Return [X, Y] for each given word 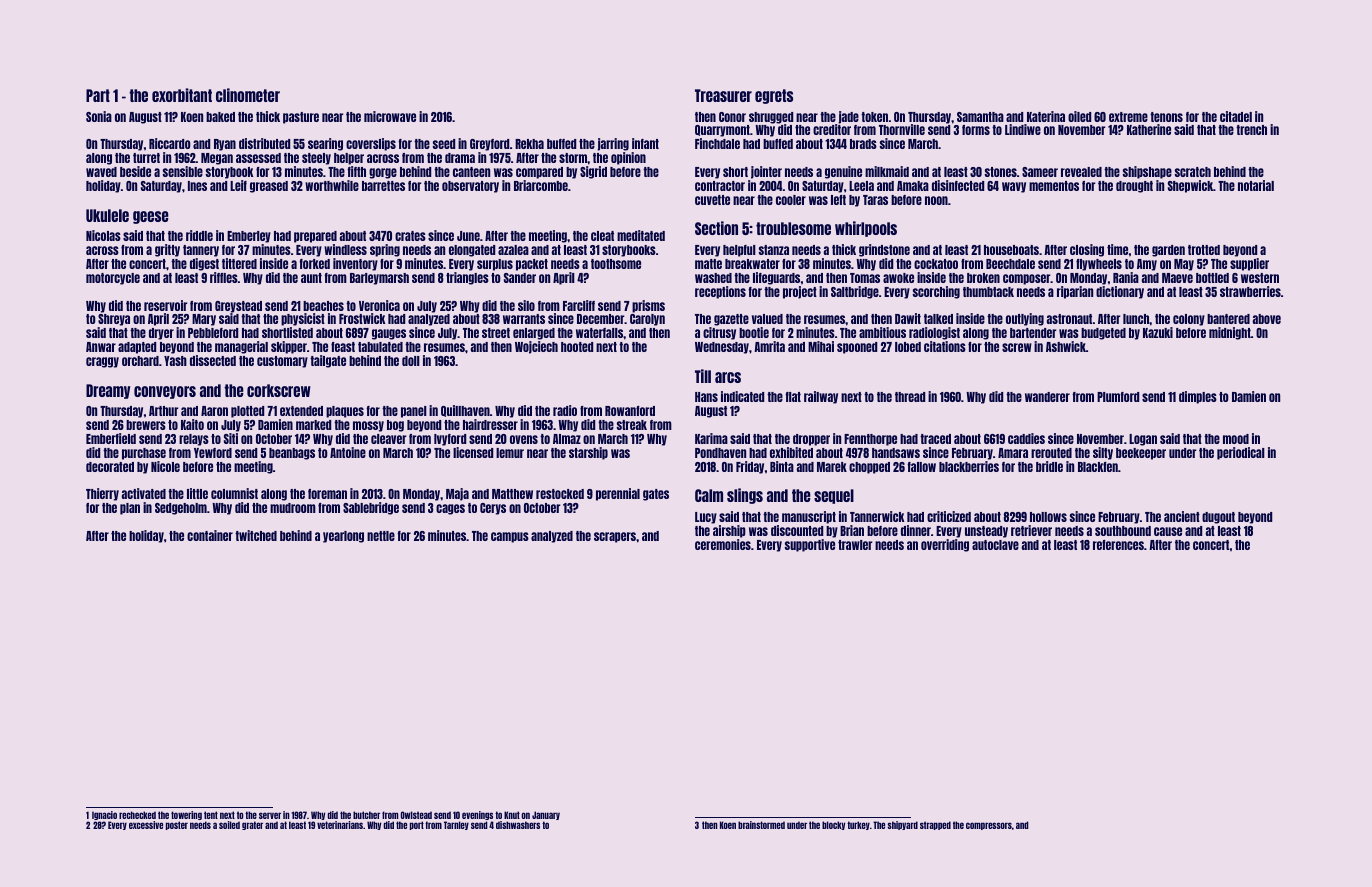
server [270, 815]
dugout [1218, 518]
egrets [774, 96]
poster [177, 825]
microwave [390, 116]
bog [395, 426]
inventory [355, 264]
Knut [512, 815]
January [546, 815]
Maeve [1177, 278]
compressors [989, 826]
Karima [711, 438]
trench [1251, 130]
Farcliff [579, 305]
